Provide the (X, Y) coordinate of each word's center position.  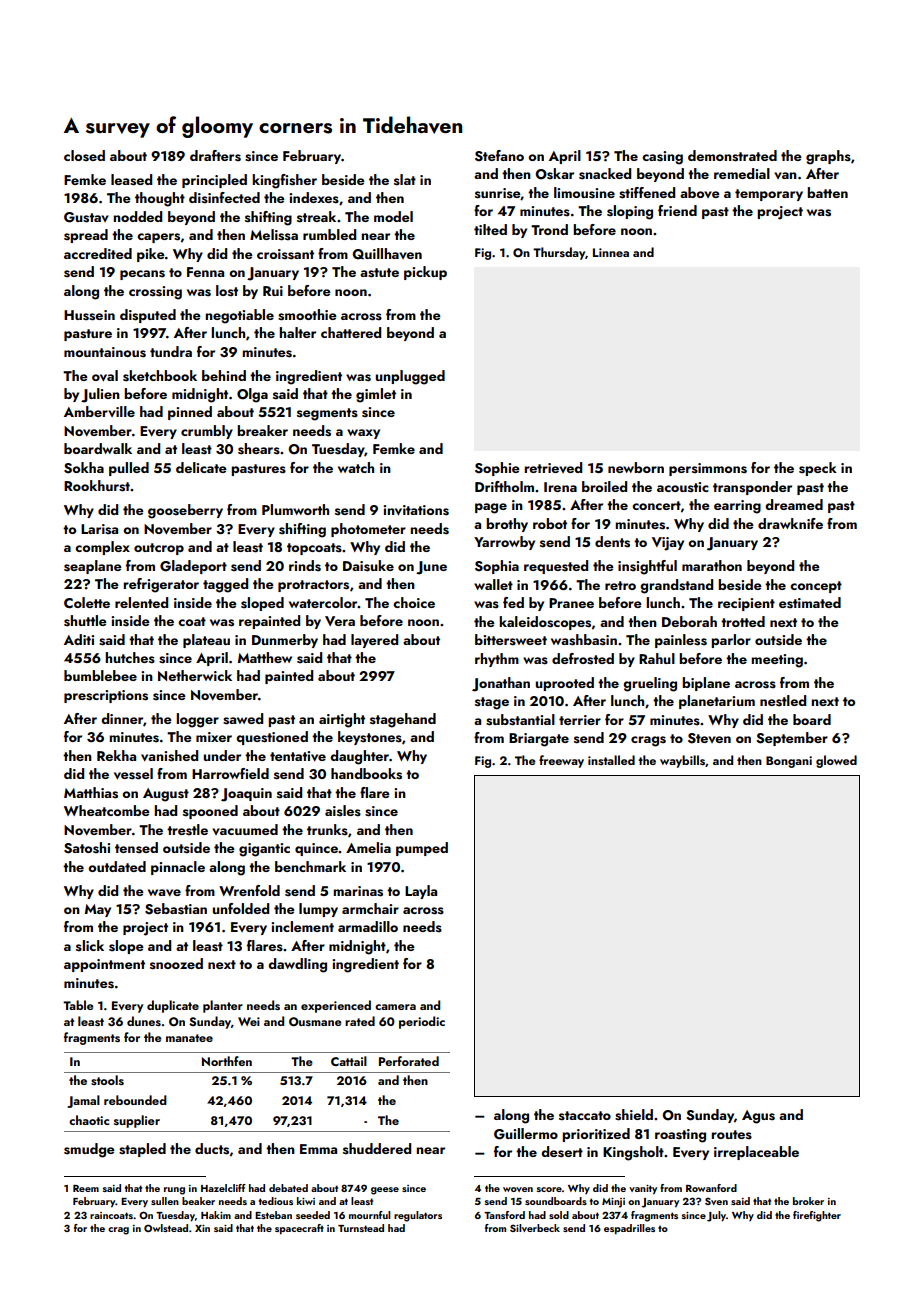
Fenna (205, 272)
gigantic (264, 850)
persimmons (708, 469)
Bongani (789, 762)
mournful (369, 1215)
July (716, 1216)
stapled (142, 1150)
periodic (422, 1022)
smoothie (307, 315)
